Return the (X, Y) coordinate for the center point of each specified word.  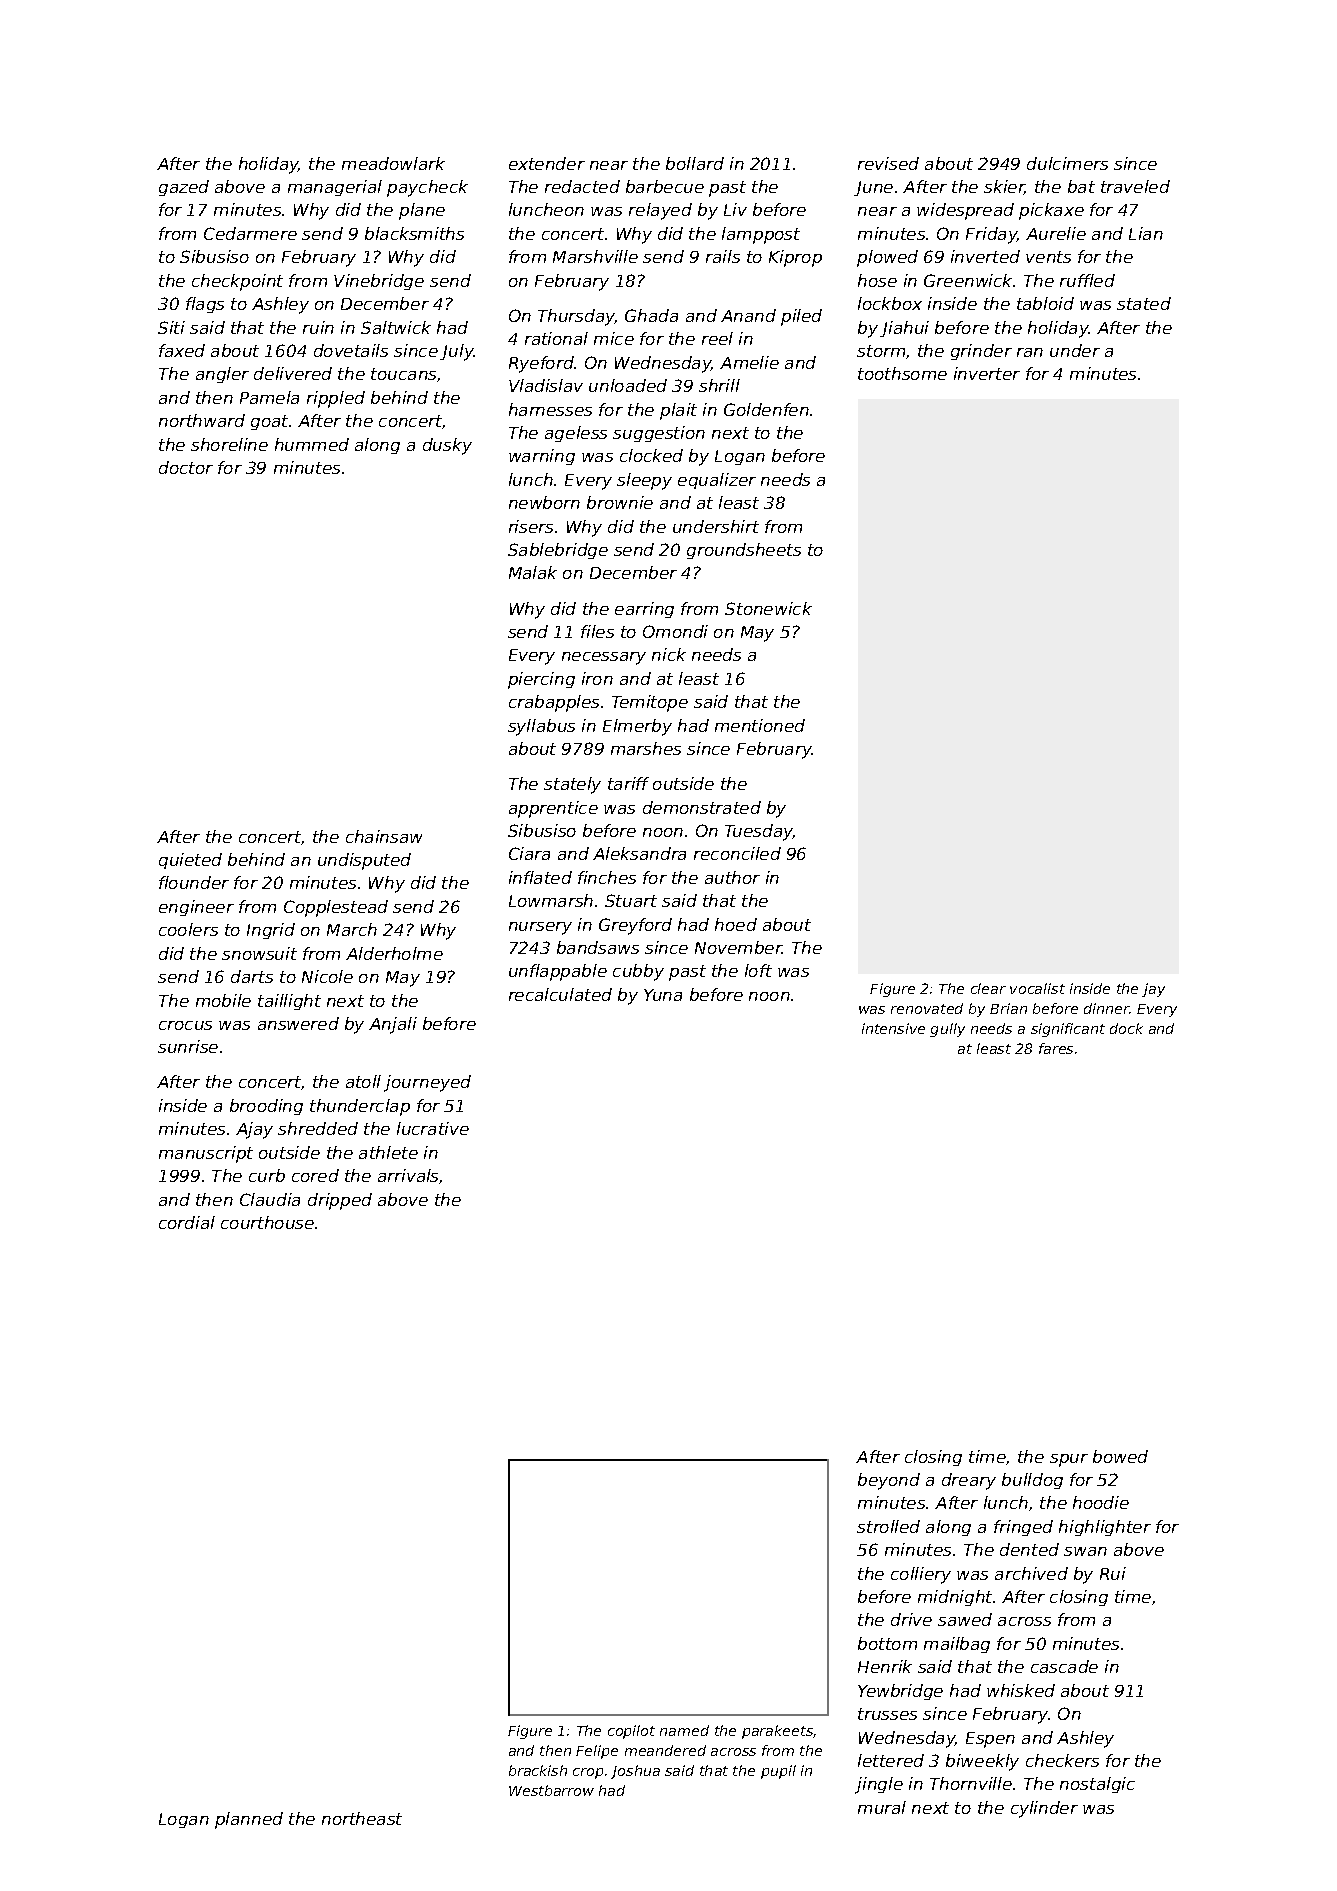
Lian (1146, 233)
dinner (1107, 1008)
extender (547, 163)
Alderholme (394, 953)
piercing (541, 680)
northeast (362, 1818)
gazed (184, 188)
